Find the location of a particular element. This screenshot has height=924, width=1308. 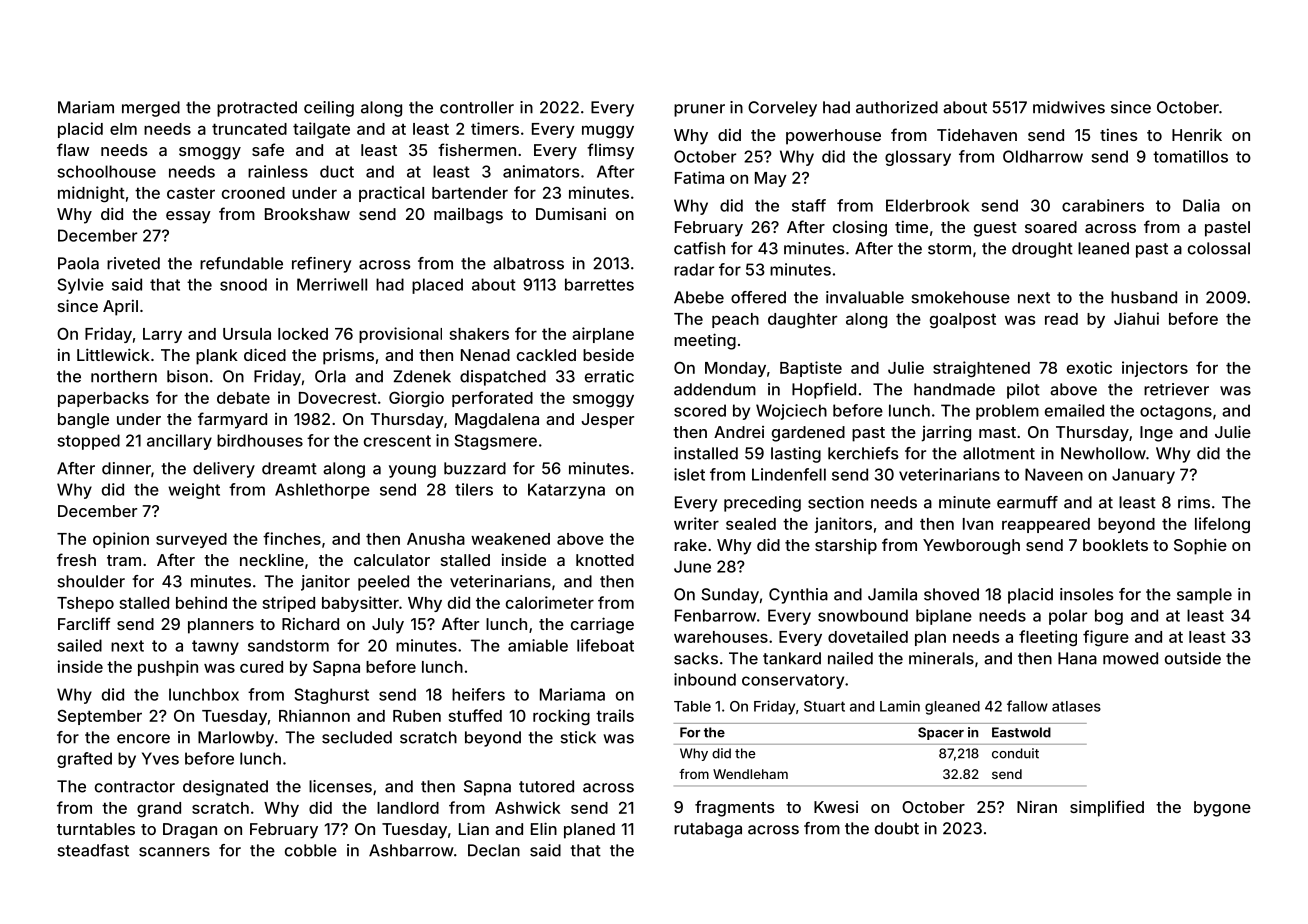

sealed is located at coordinates (751, 524).
